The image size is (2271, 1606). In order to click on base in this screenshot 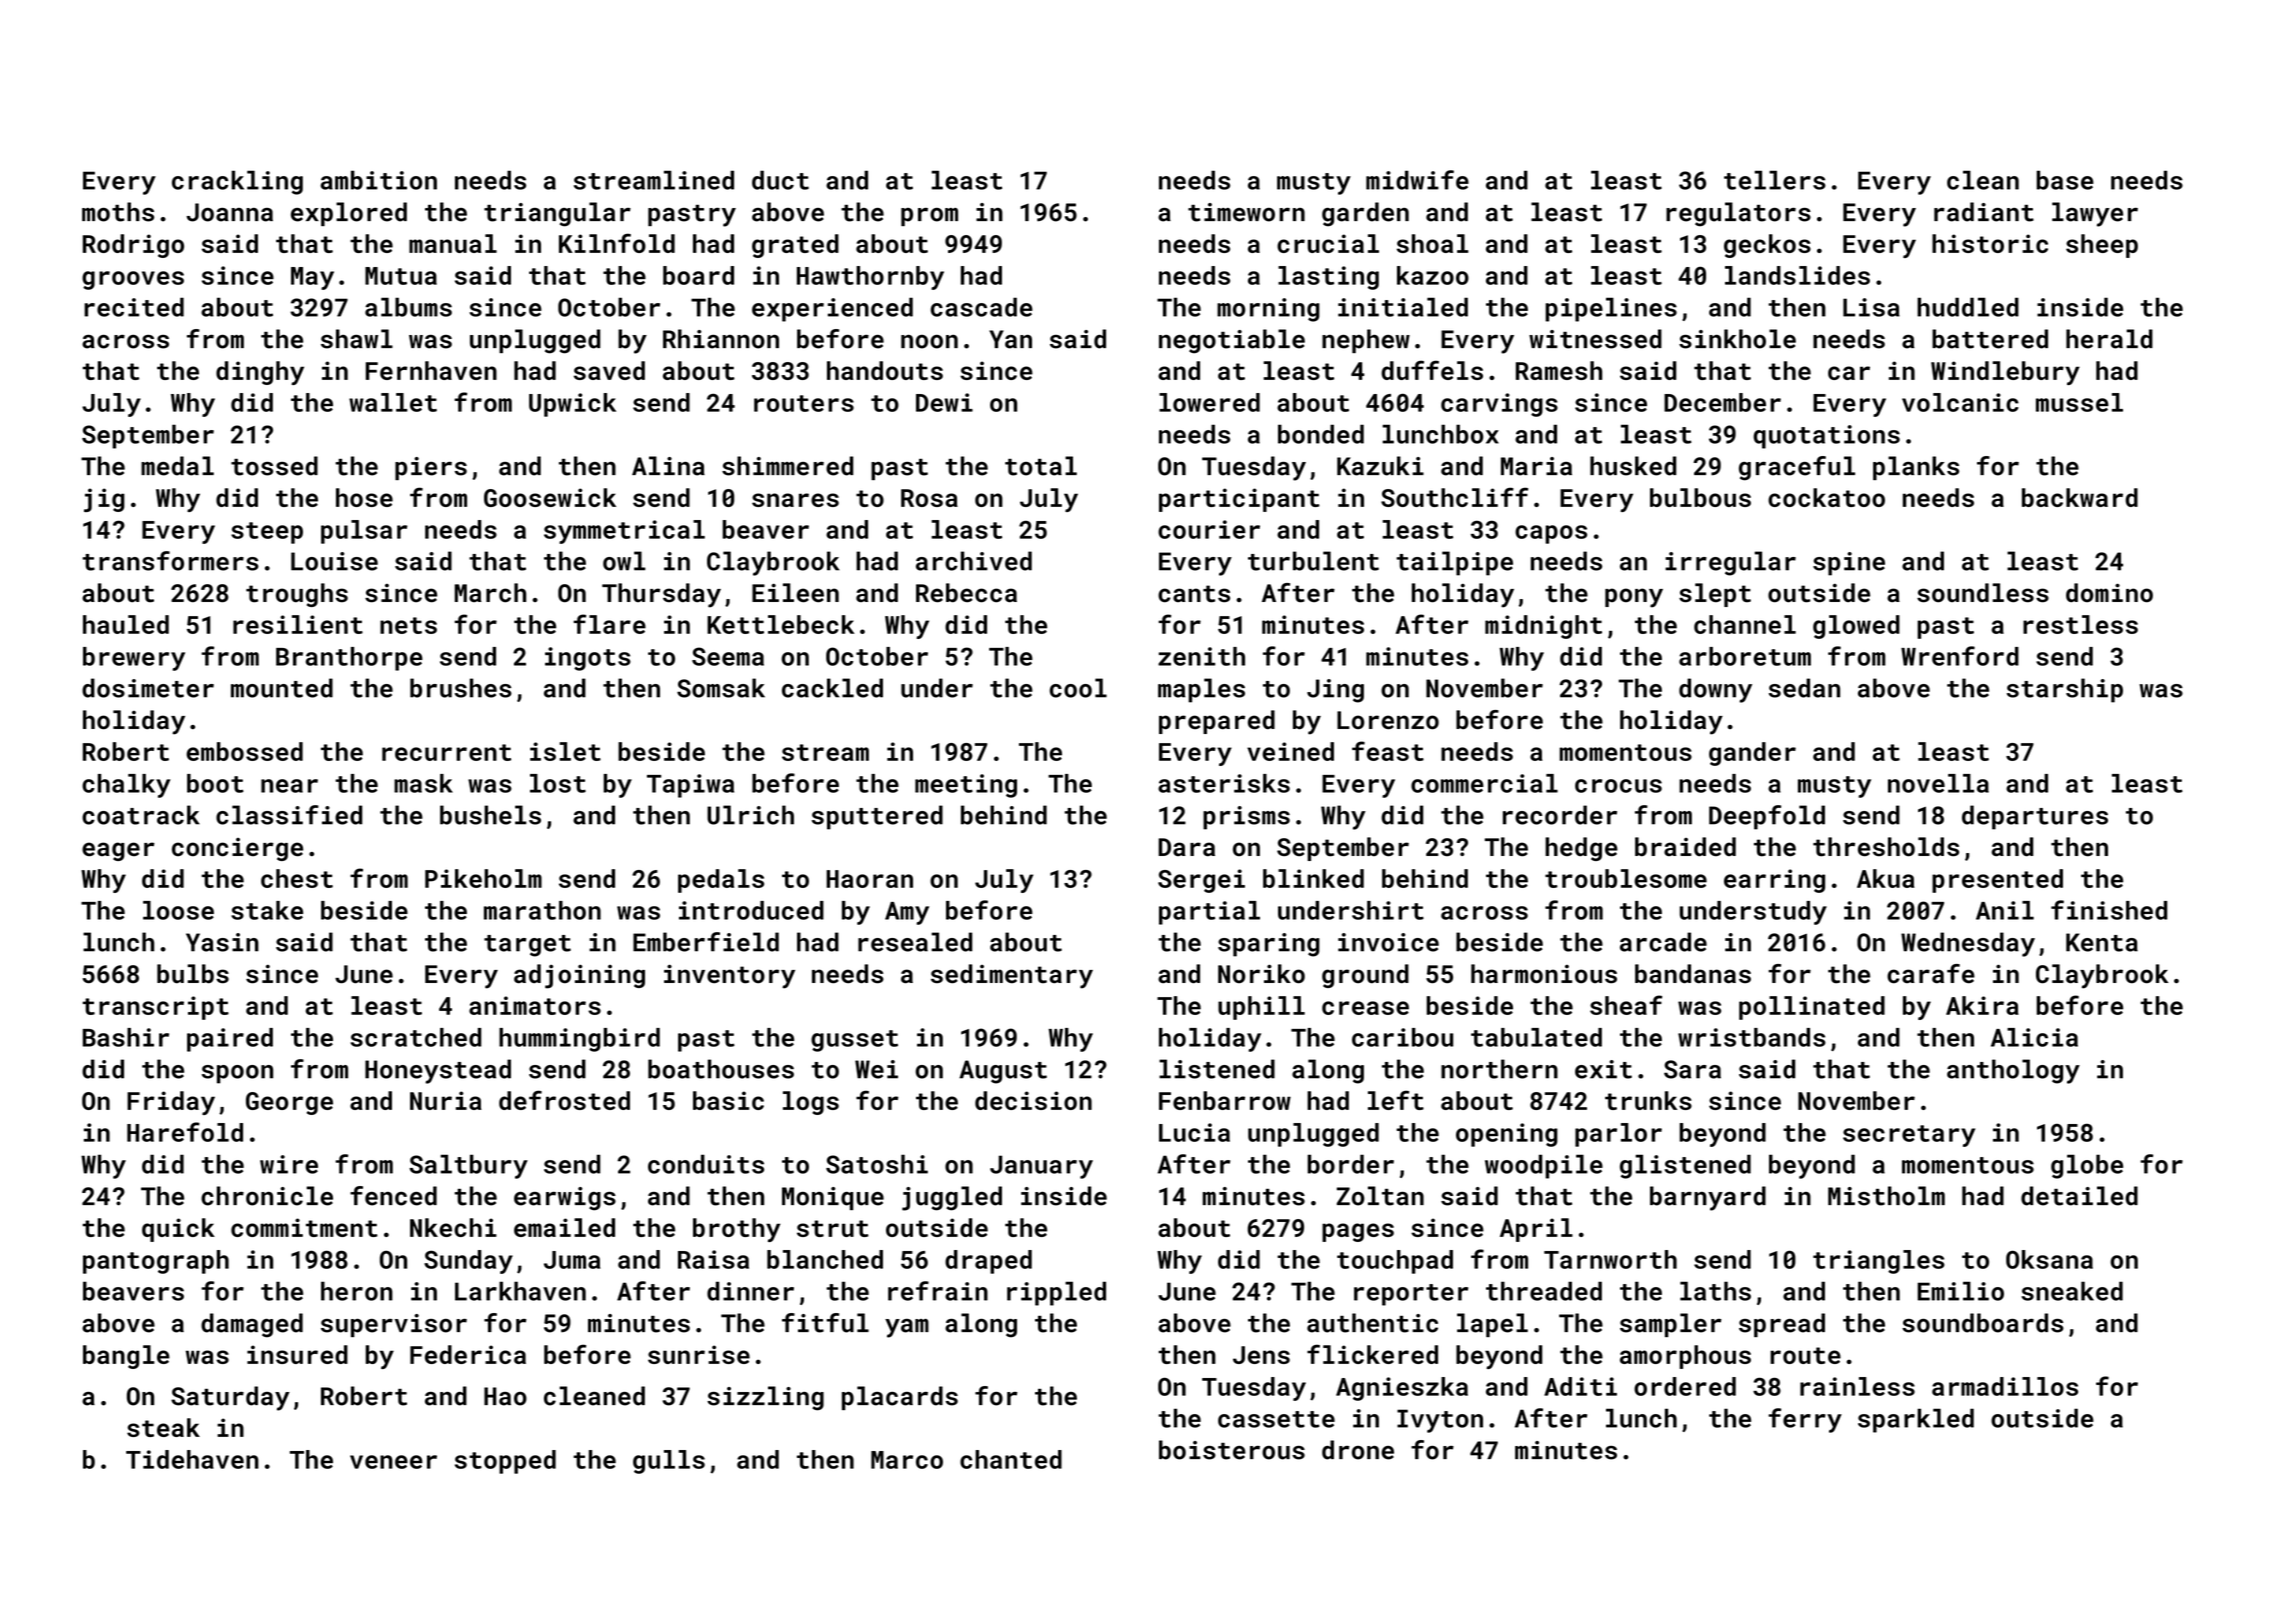, I will do `click(2065, 180)`.
